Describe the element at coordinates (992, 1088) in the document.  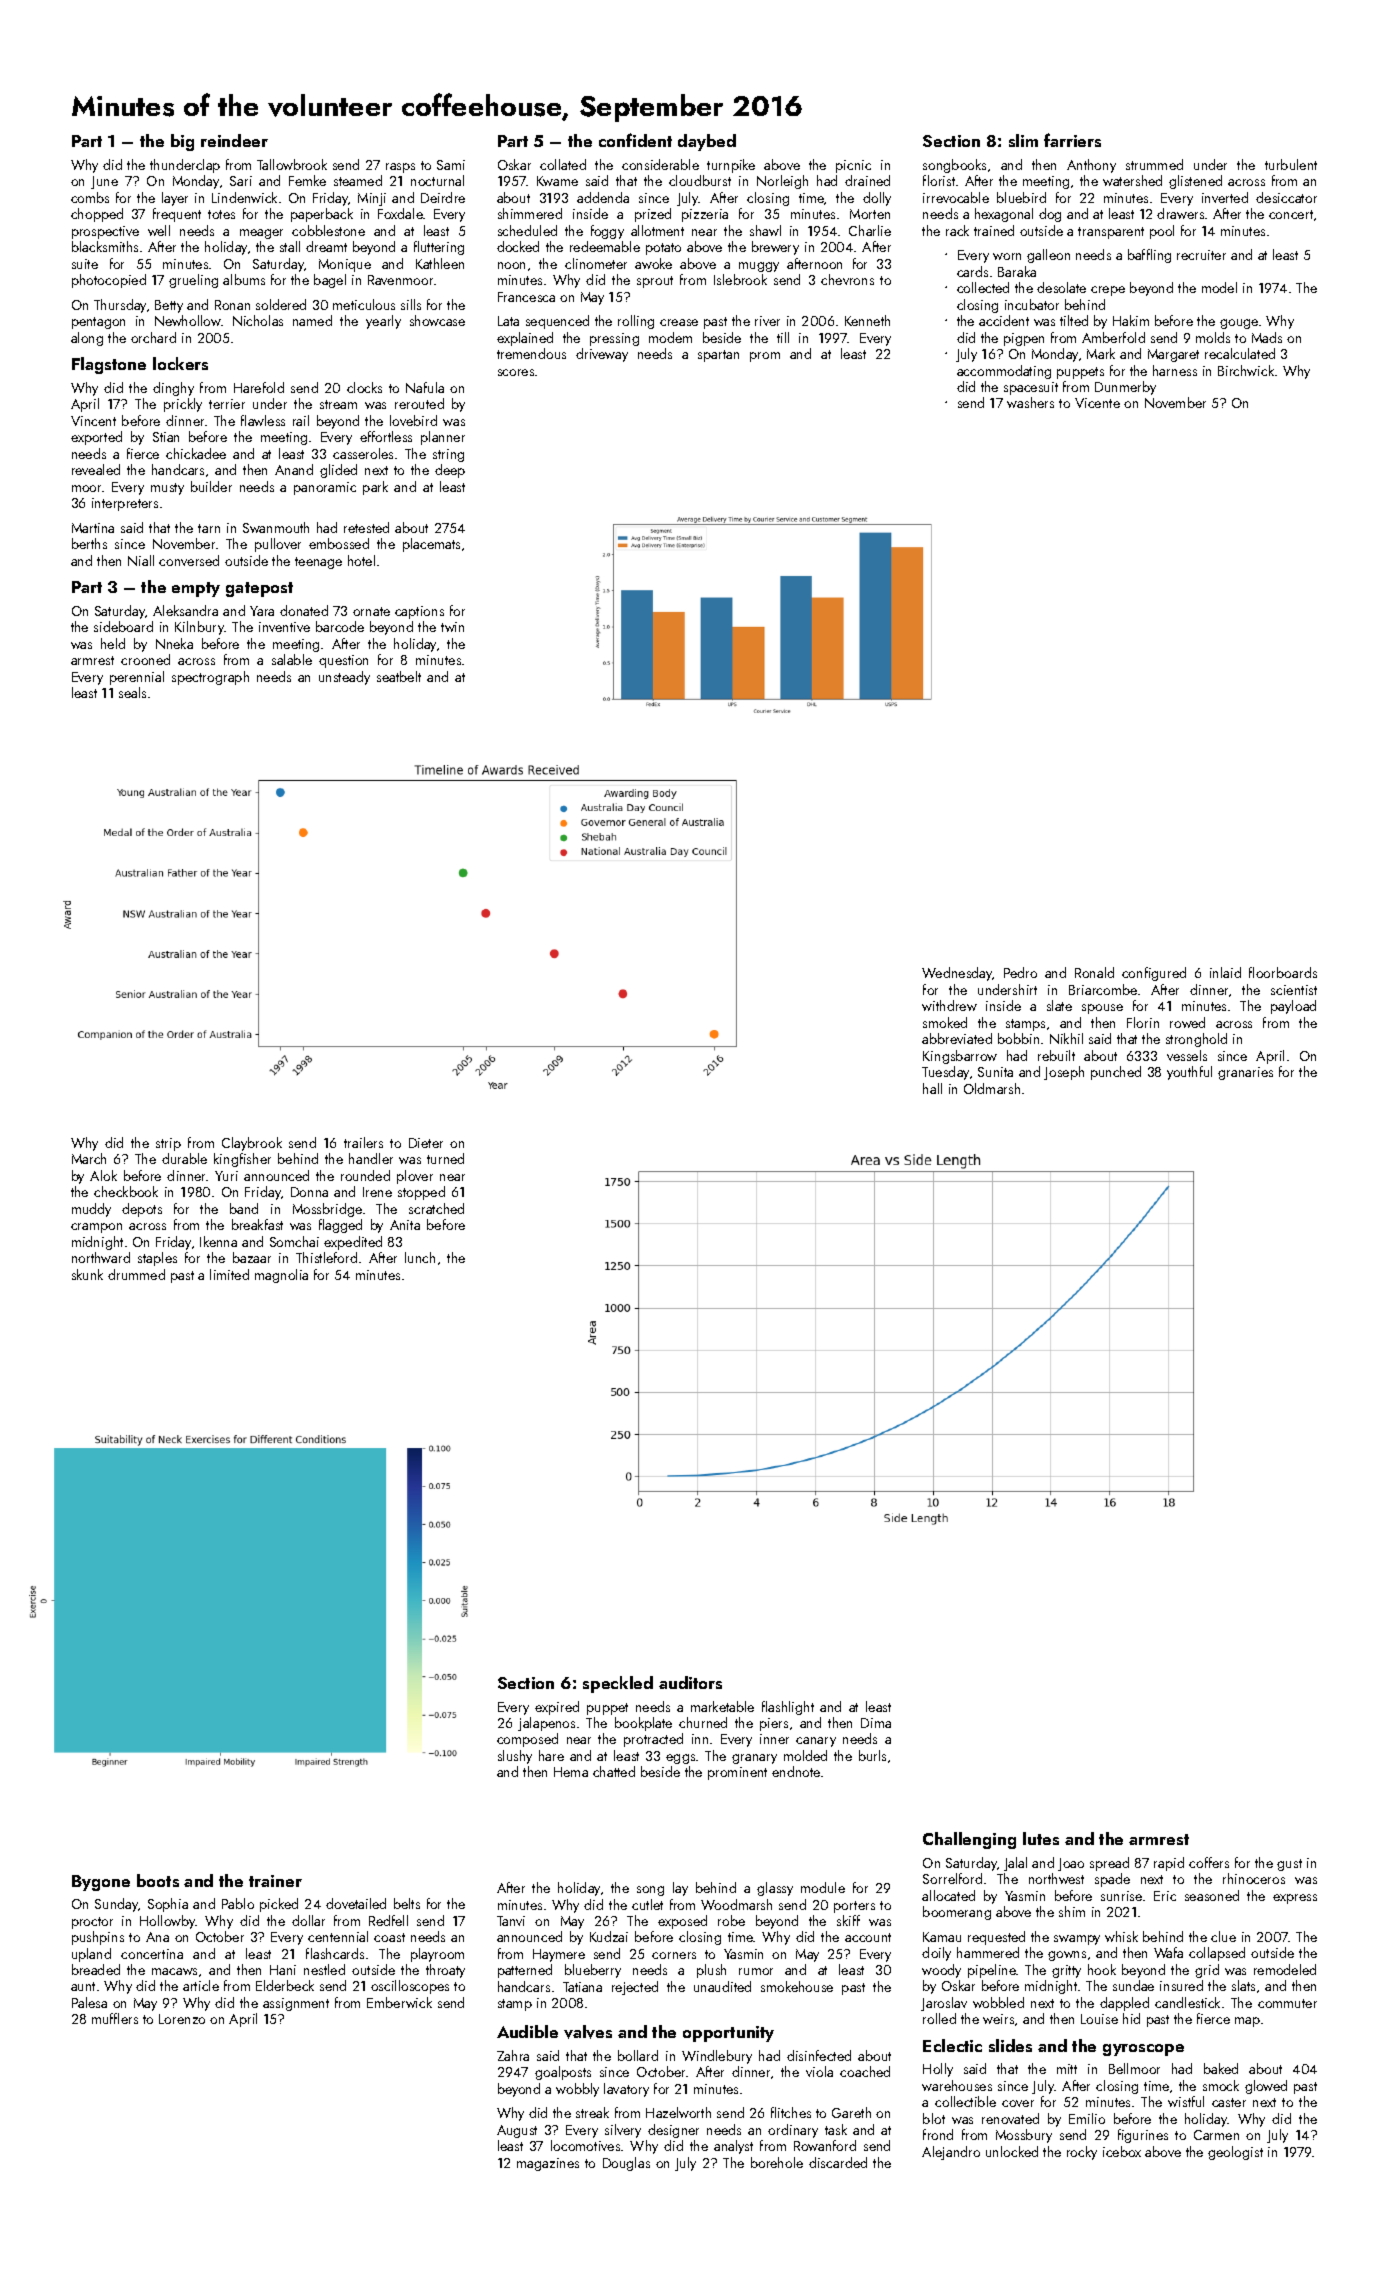
I see `Oldmarsh` at that location.
